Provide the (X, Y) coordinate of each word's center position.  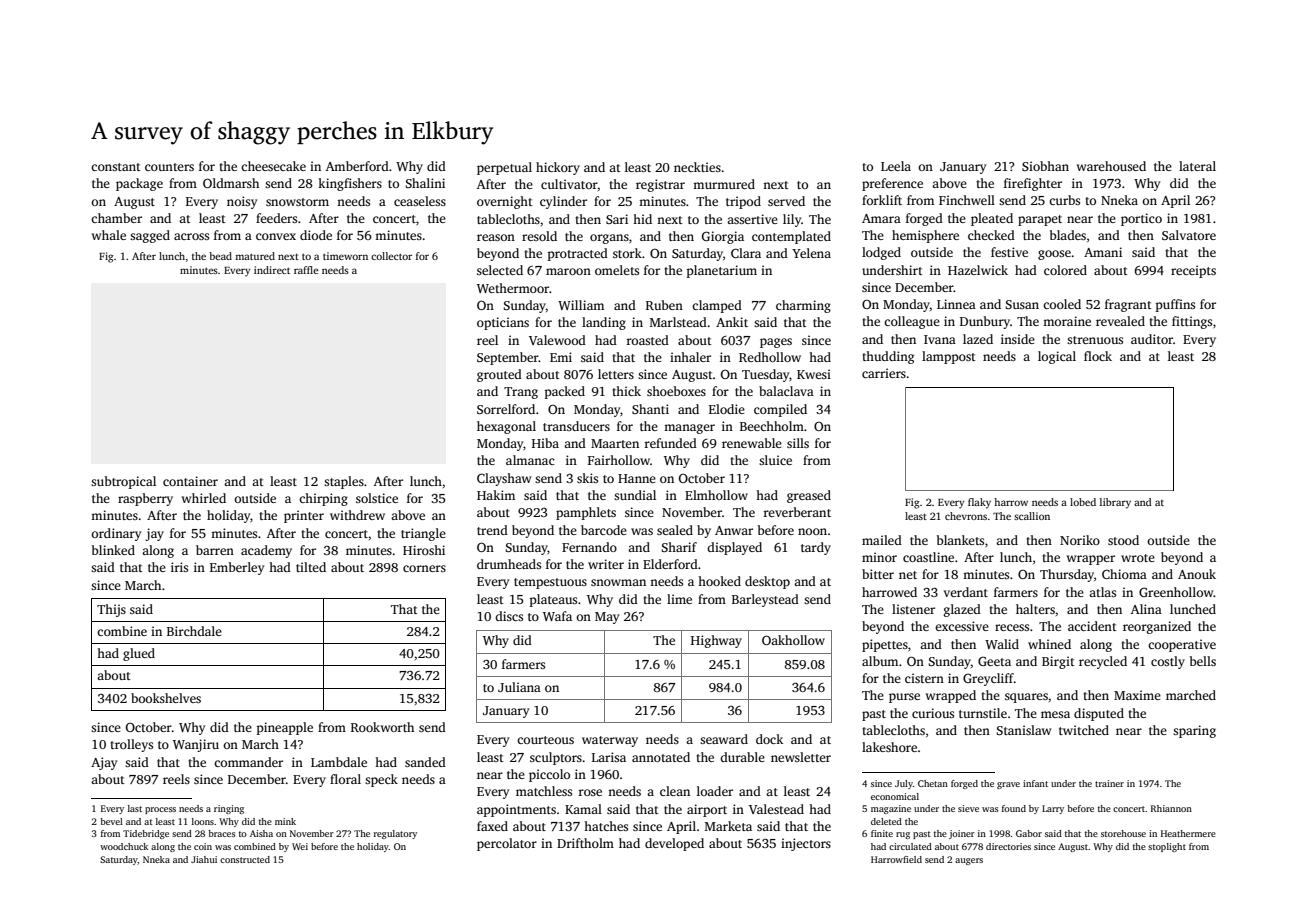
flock (1098, 356)
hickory (558, 168)
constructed (245, 859)
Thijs (111, 610)
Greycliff (988, 679)
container (190, 481)
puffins (1175, 305)
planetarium (722, 271)
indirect (272, 270)
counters (169, 167)
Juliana (519, 687)
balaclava (786, 391)
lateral (1197, 166)
